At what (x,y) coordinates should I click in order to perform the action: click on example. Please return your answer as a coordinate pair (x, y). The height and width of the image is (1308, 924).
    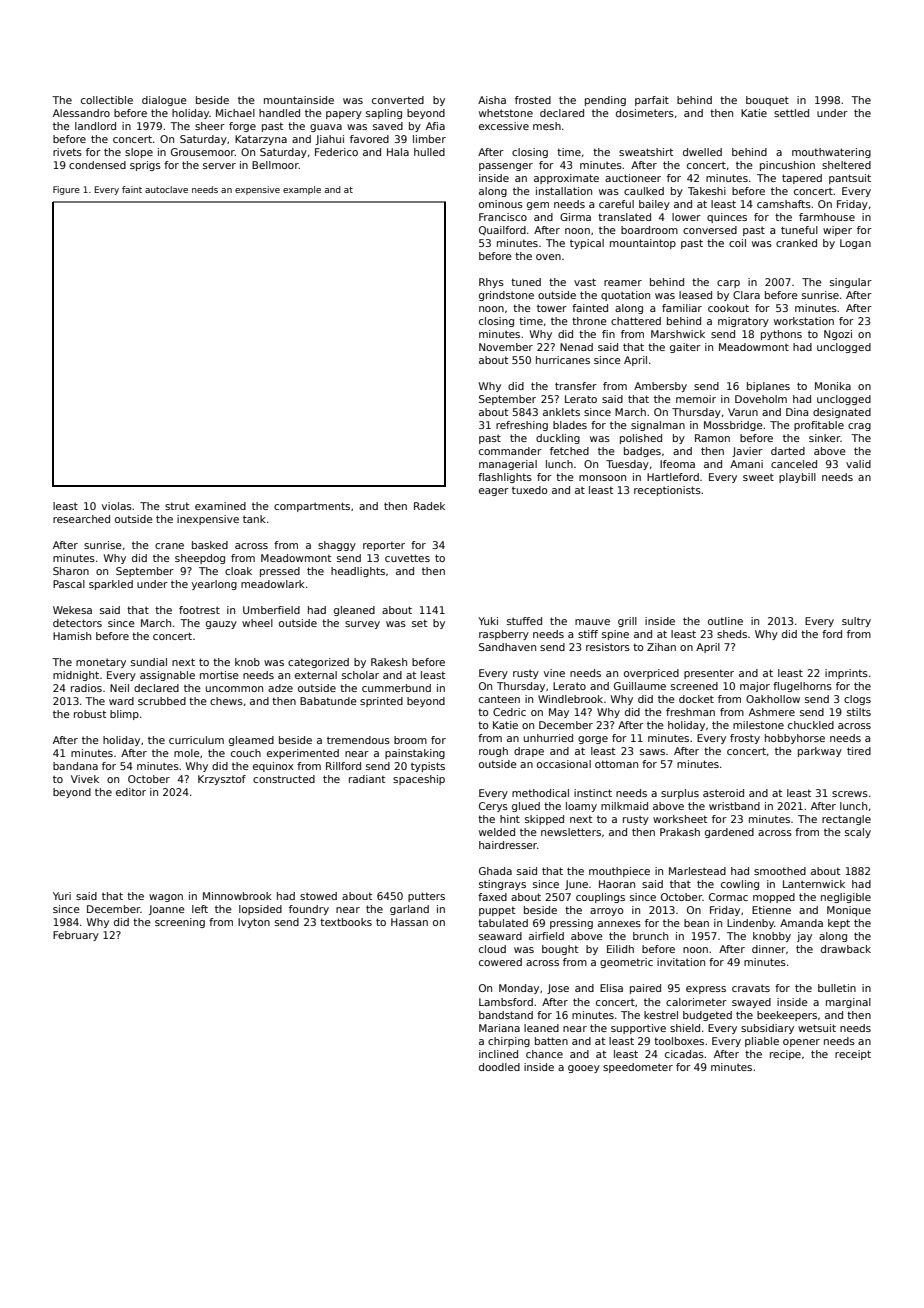
    Looking at the image, I should click on (302, 190).
